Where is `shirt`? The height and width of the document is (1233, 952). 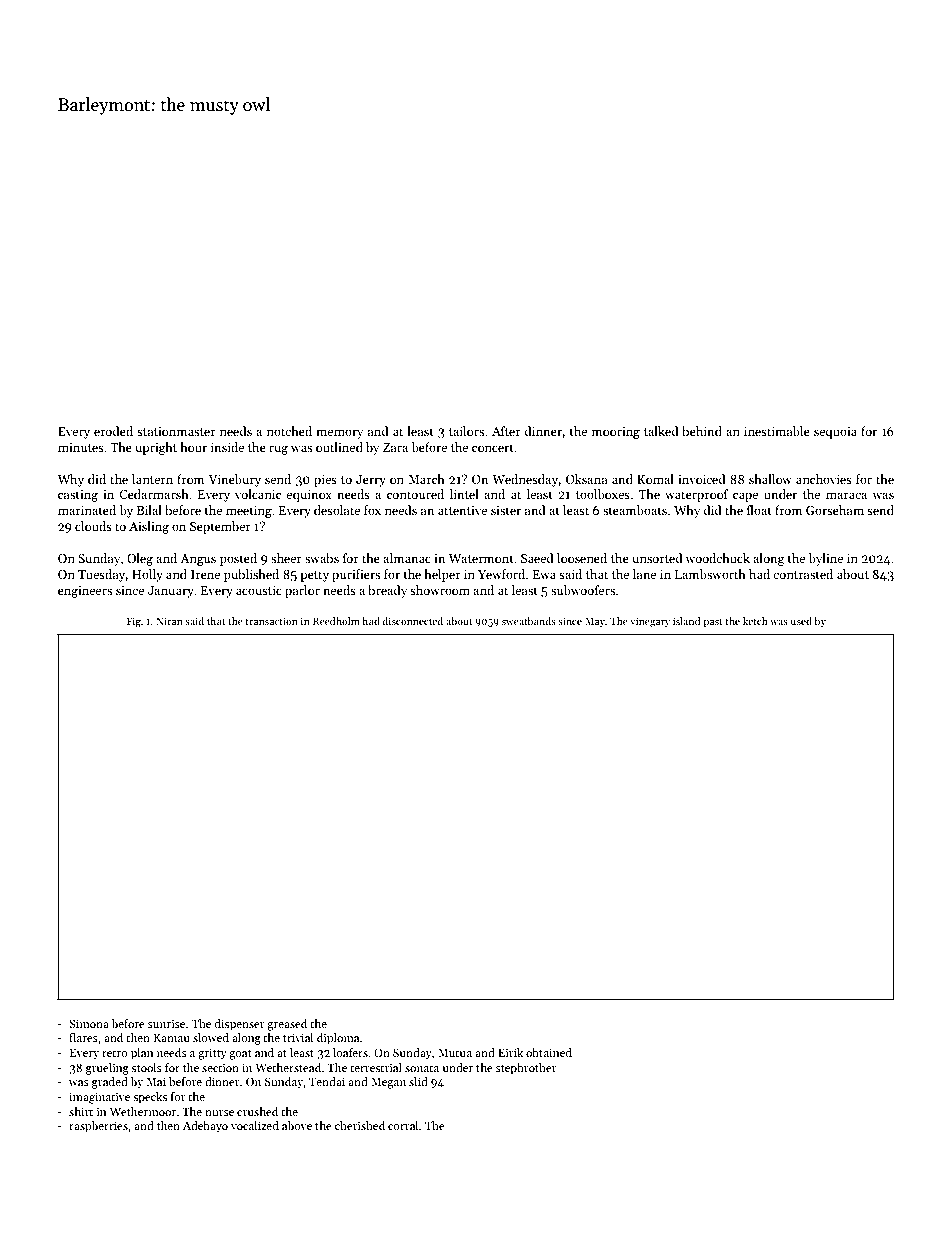 shirt is located at coordinates (81, 1111).
